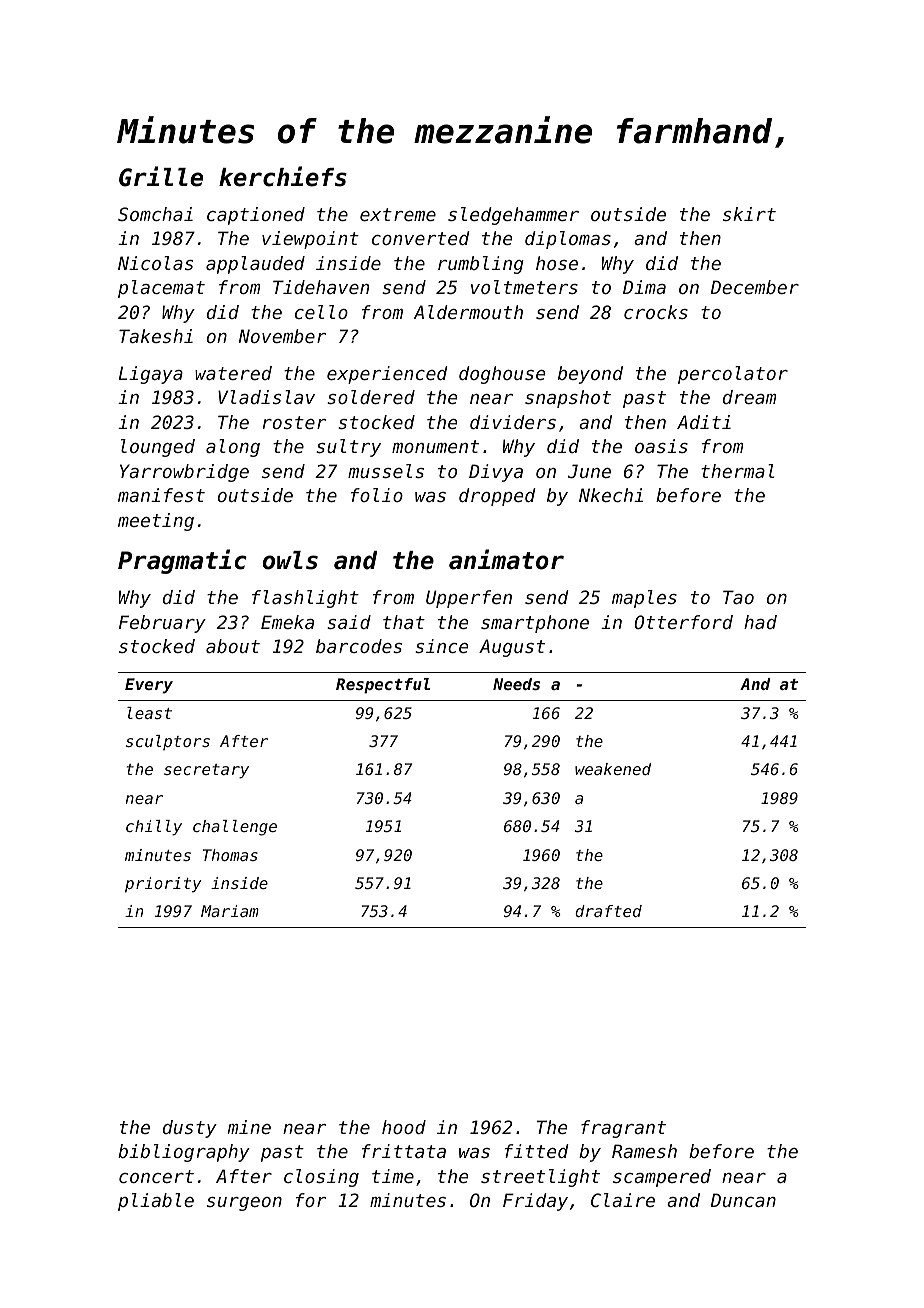 This page has width=924, height=1308. What do you see at coordinates (230, 911) in the page?
I see `Mariam` at bounding box center [230, 911].
